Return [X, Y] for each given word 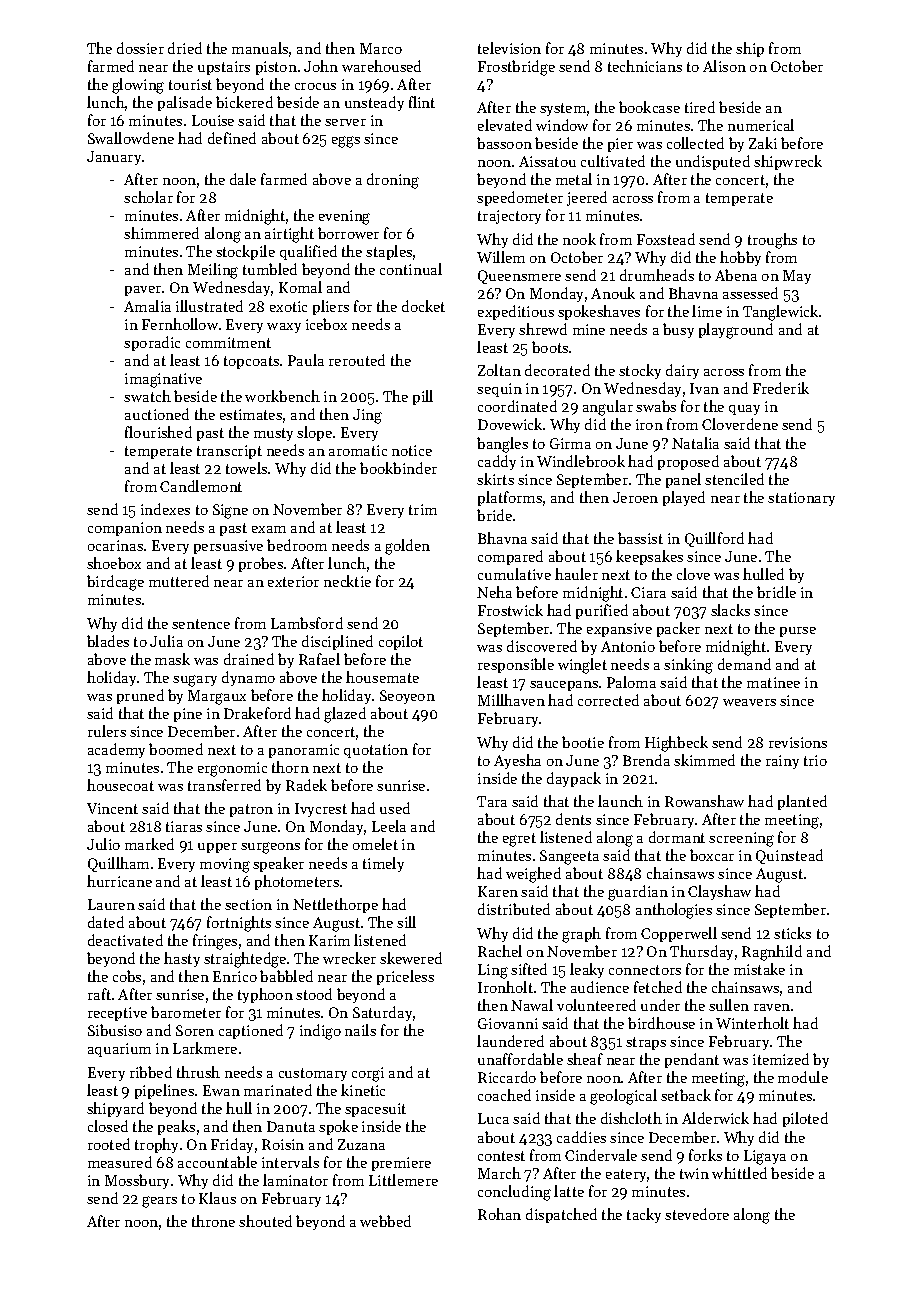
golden [407, 547]
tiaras [184, 826]
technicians [645, 66]
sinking [688, 666]
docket [423, 306]
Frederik [781, 388]
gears [159, 1202]
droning [393, 181]
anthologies [674, 911]
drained [249, 659]
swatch [147, 396]
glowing [138, 86]
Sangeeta [569, 857]
